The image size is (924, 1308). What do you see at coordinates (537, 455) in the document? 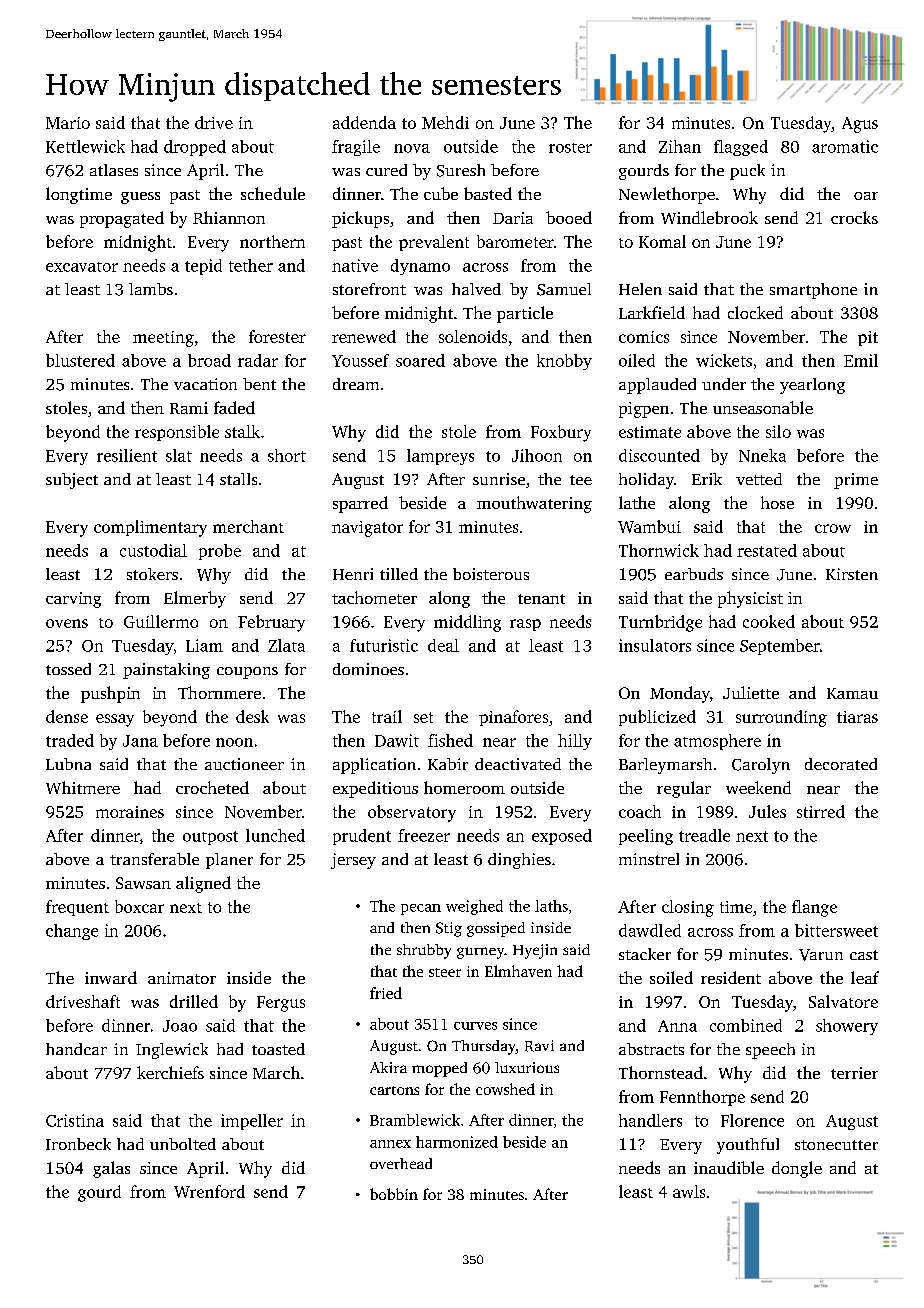
I see `Jihoon` at bounding box center [537, 455].
